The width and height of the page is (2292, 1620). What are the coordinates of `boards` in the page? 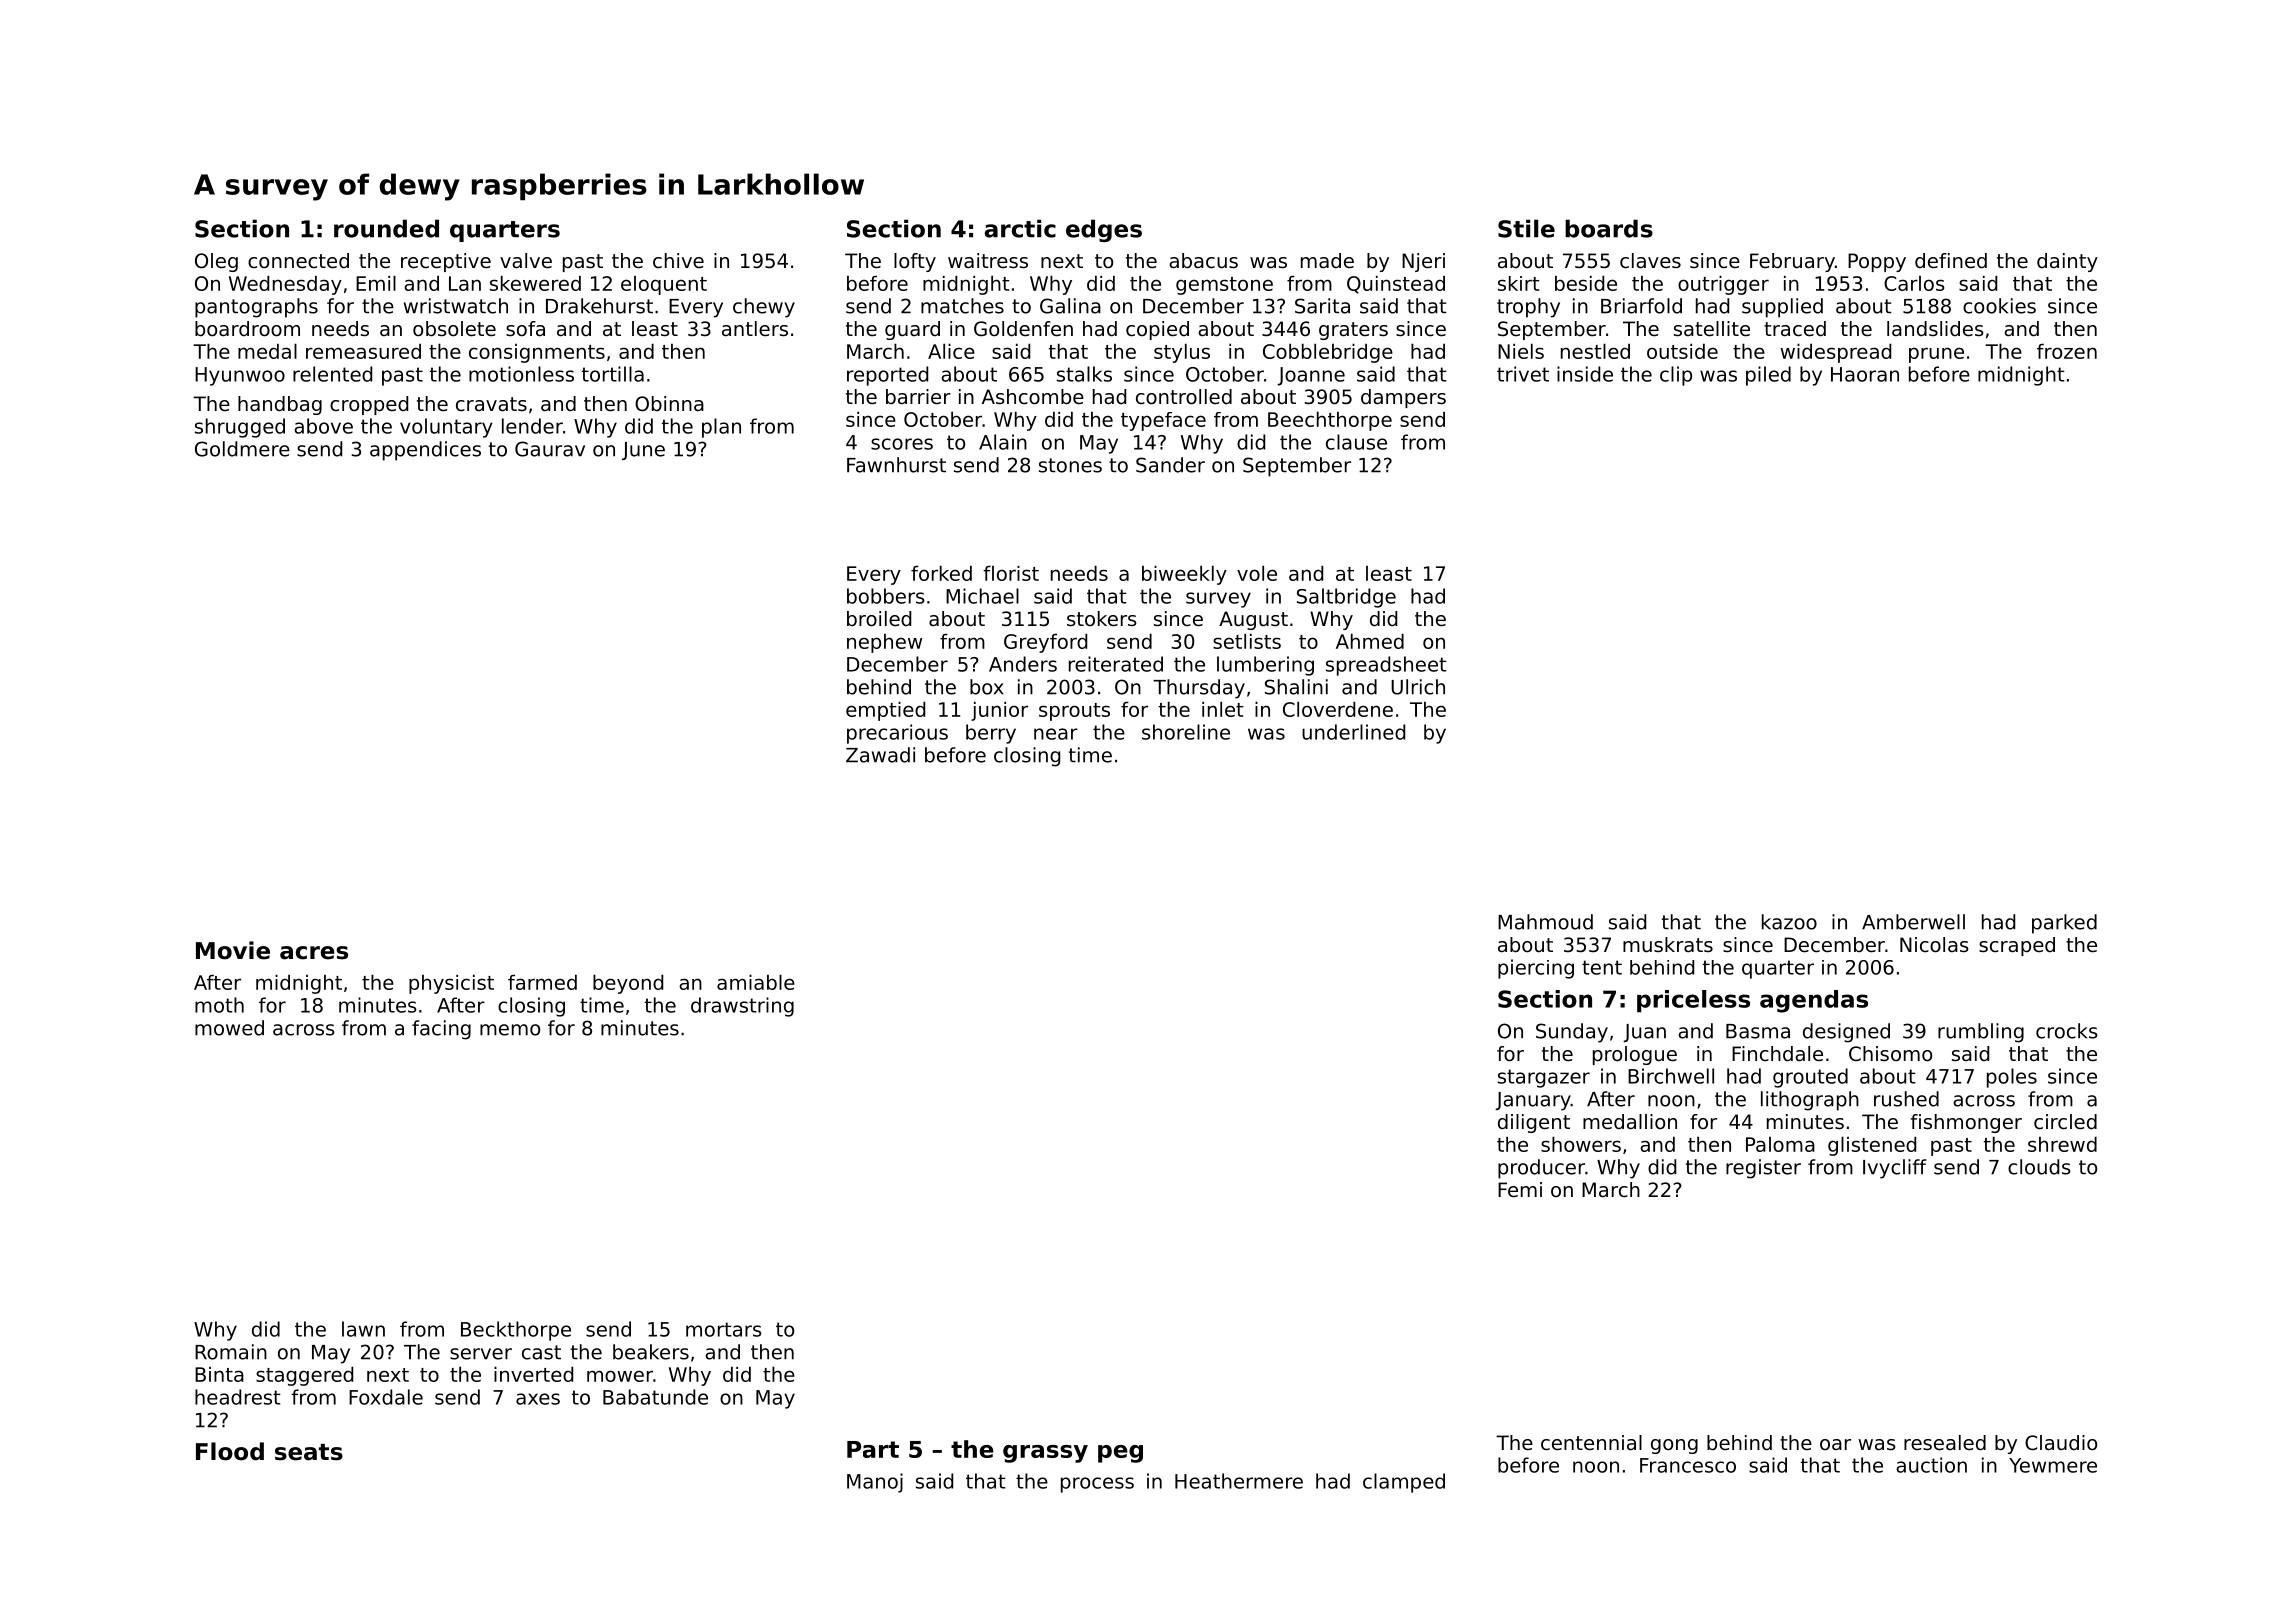 It's located at (1609, 228).
